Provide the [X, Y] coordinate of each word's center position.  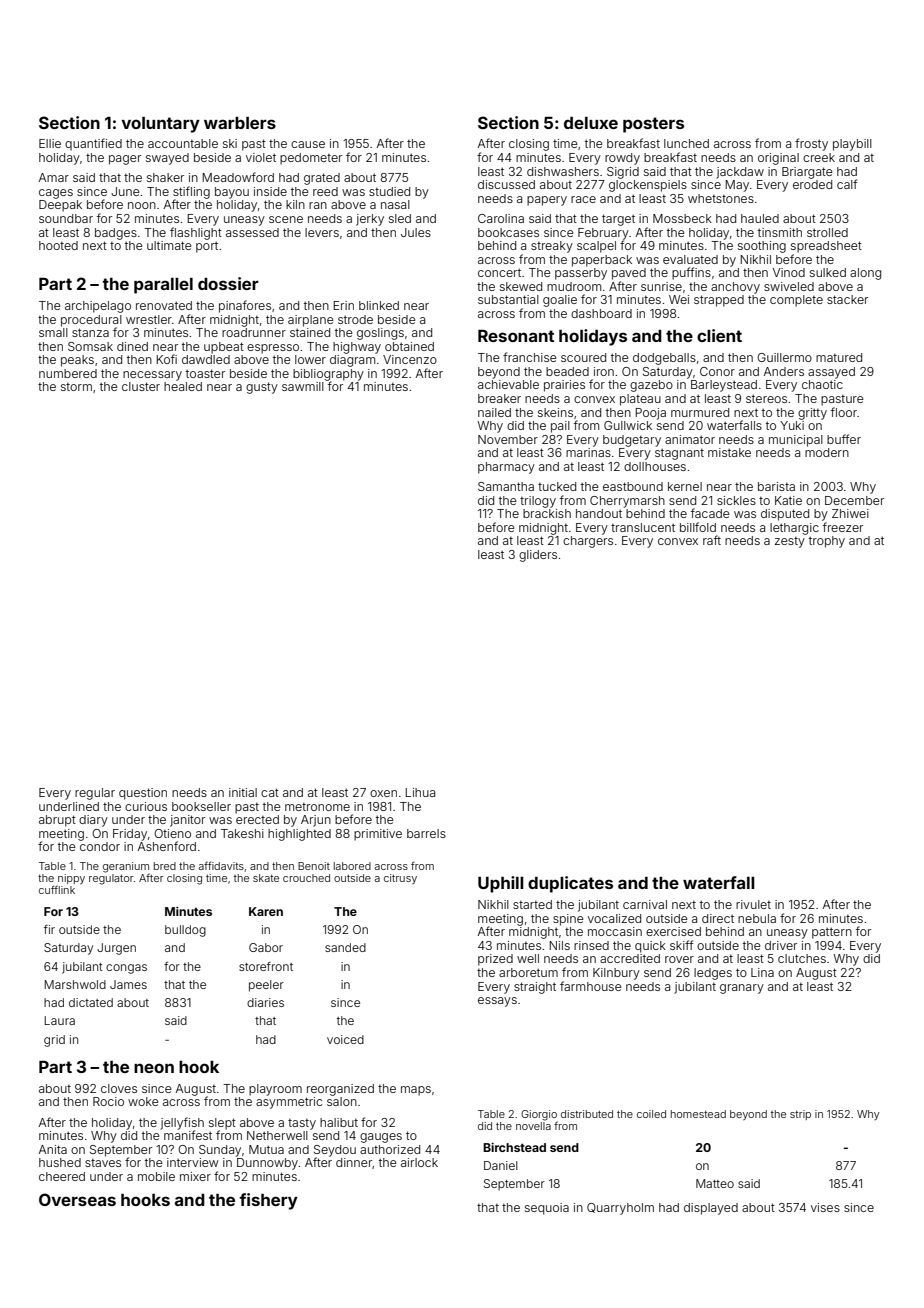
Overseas [77, 1199]
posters [653, 125]
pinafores [245, 306]
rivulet [753, 904]
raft [712, 540]
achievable [508, 384]
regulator [111, 879]
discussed [506, 184]
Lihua [420, 792]
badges [116, 234]
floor [844, 412]
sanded [345, 947]
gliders [538, 556]
